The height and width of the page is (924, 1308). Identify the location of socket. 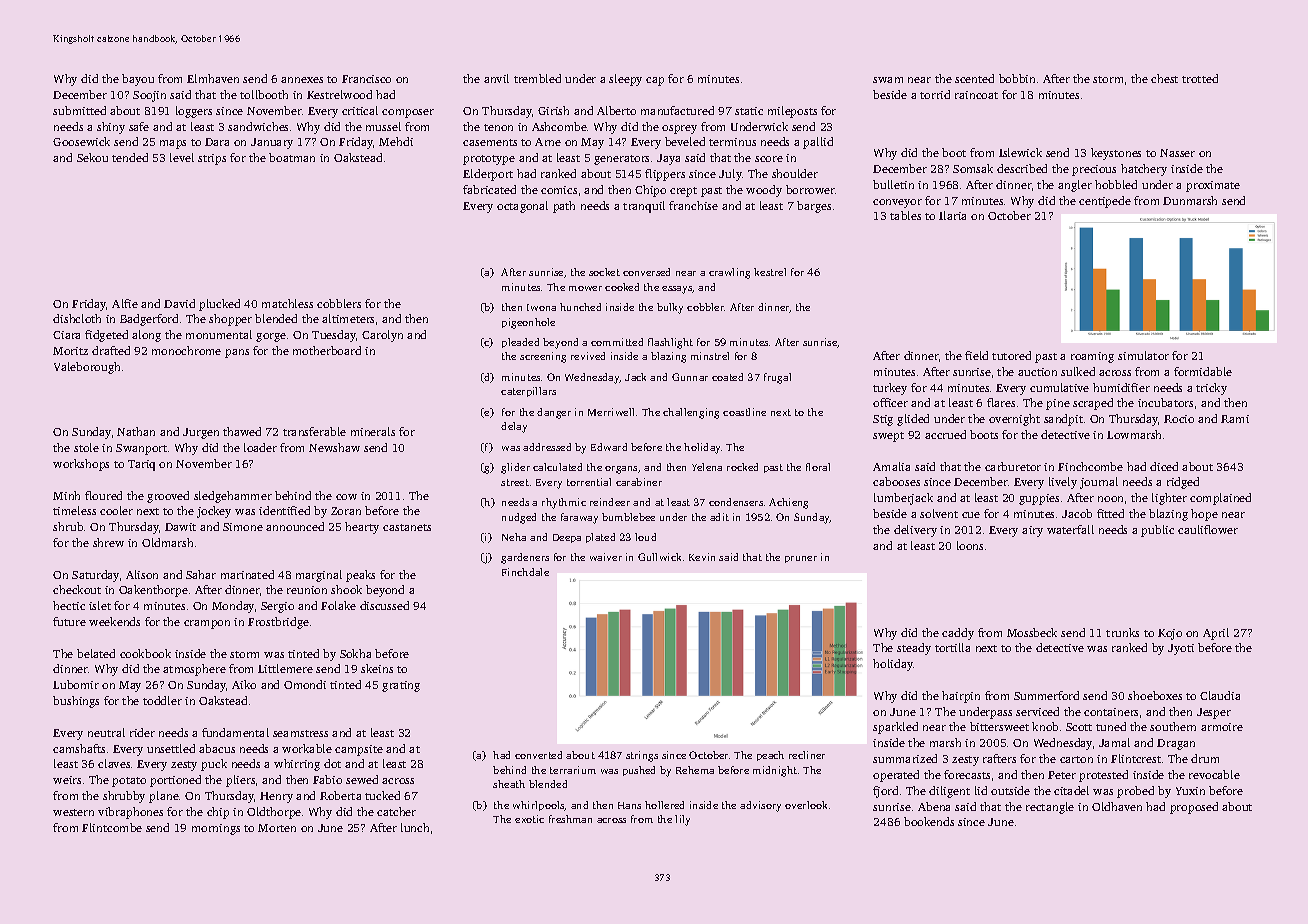
(604, 272).
